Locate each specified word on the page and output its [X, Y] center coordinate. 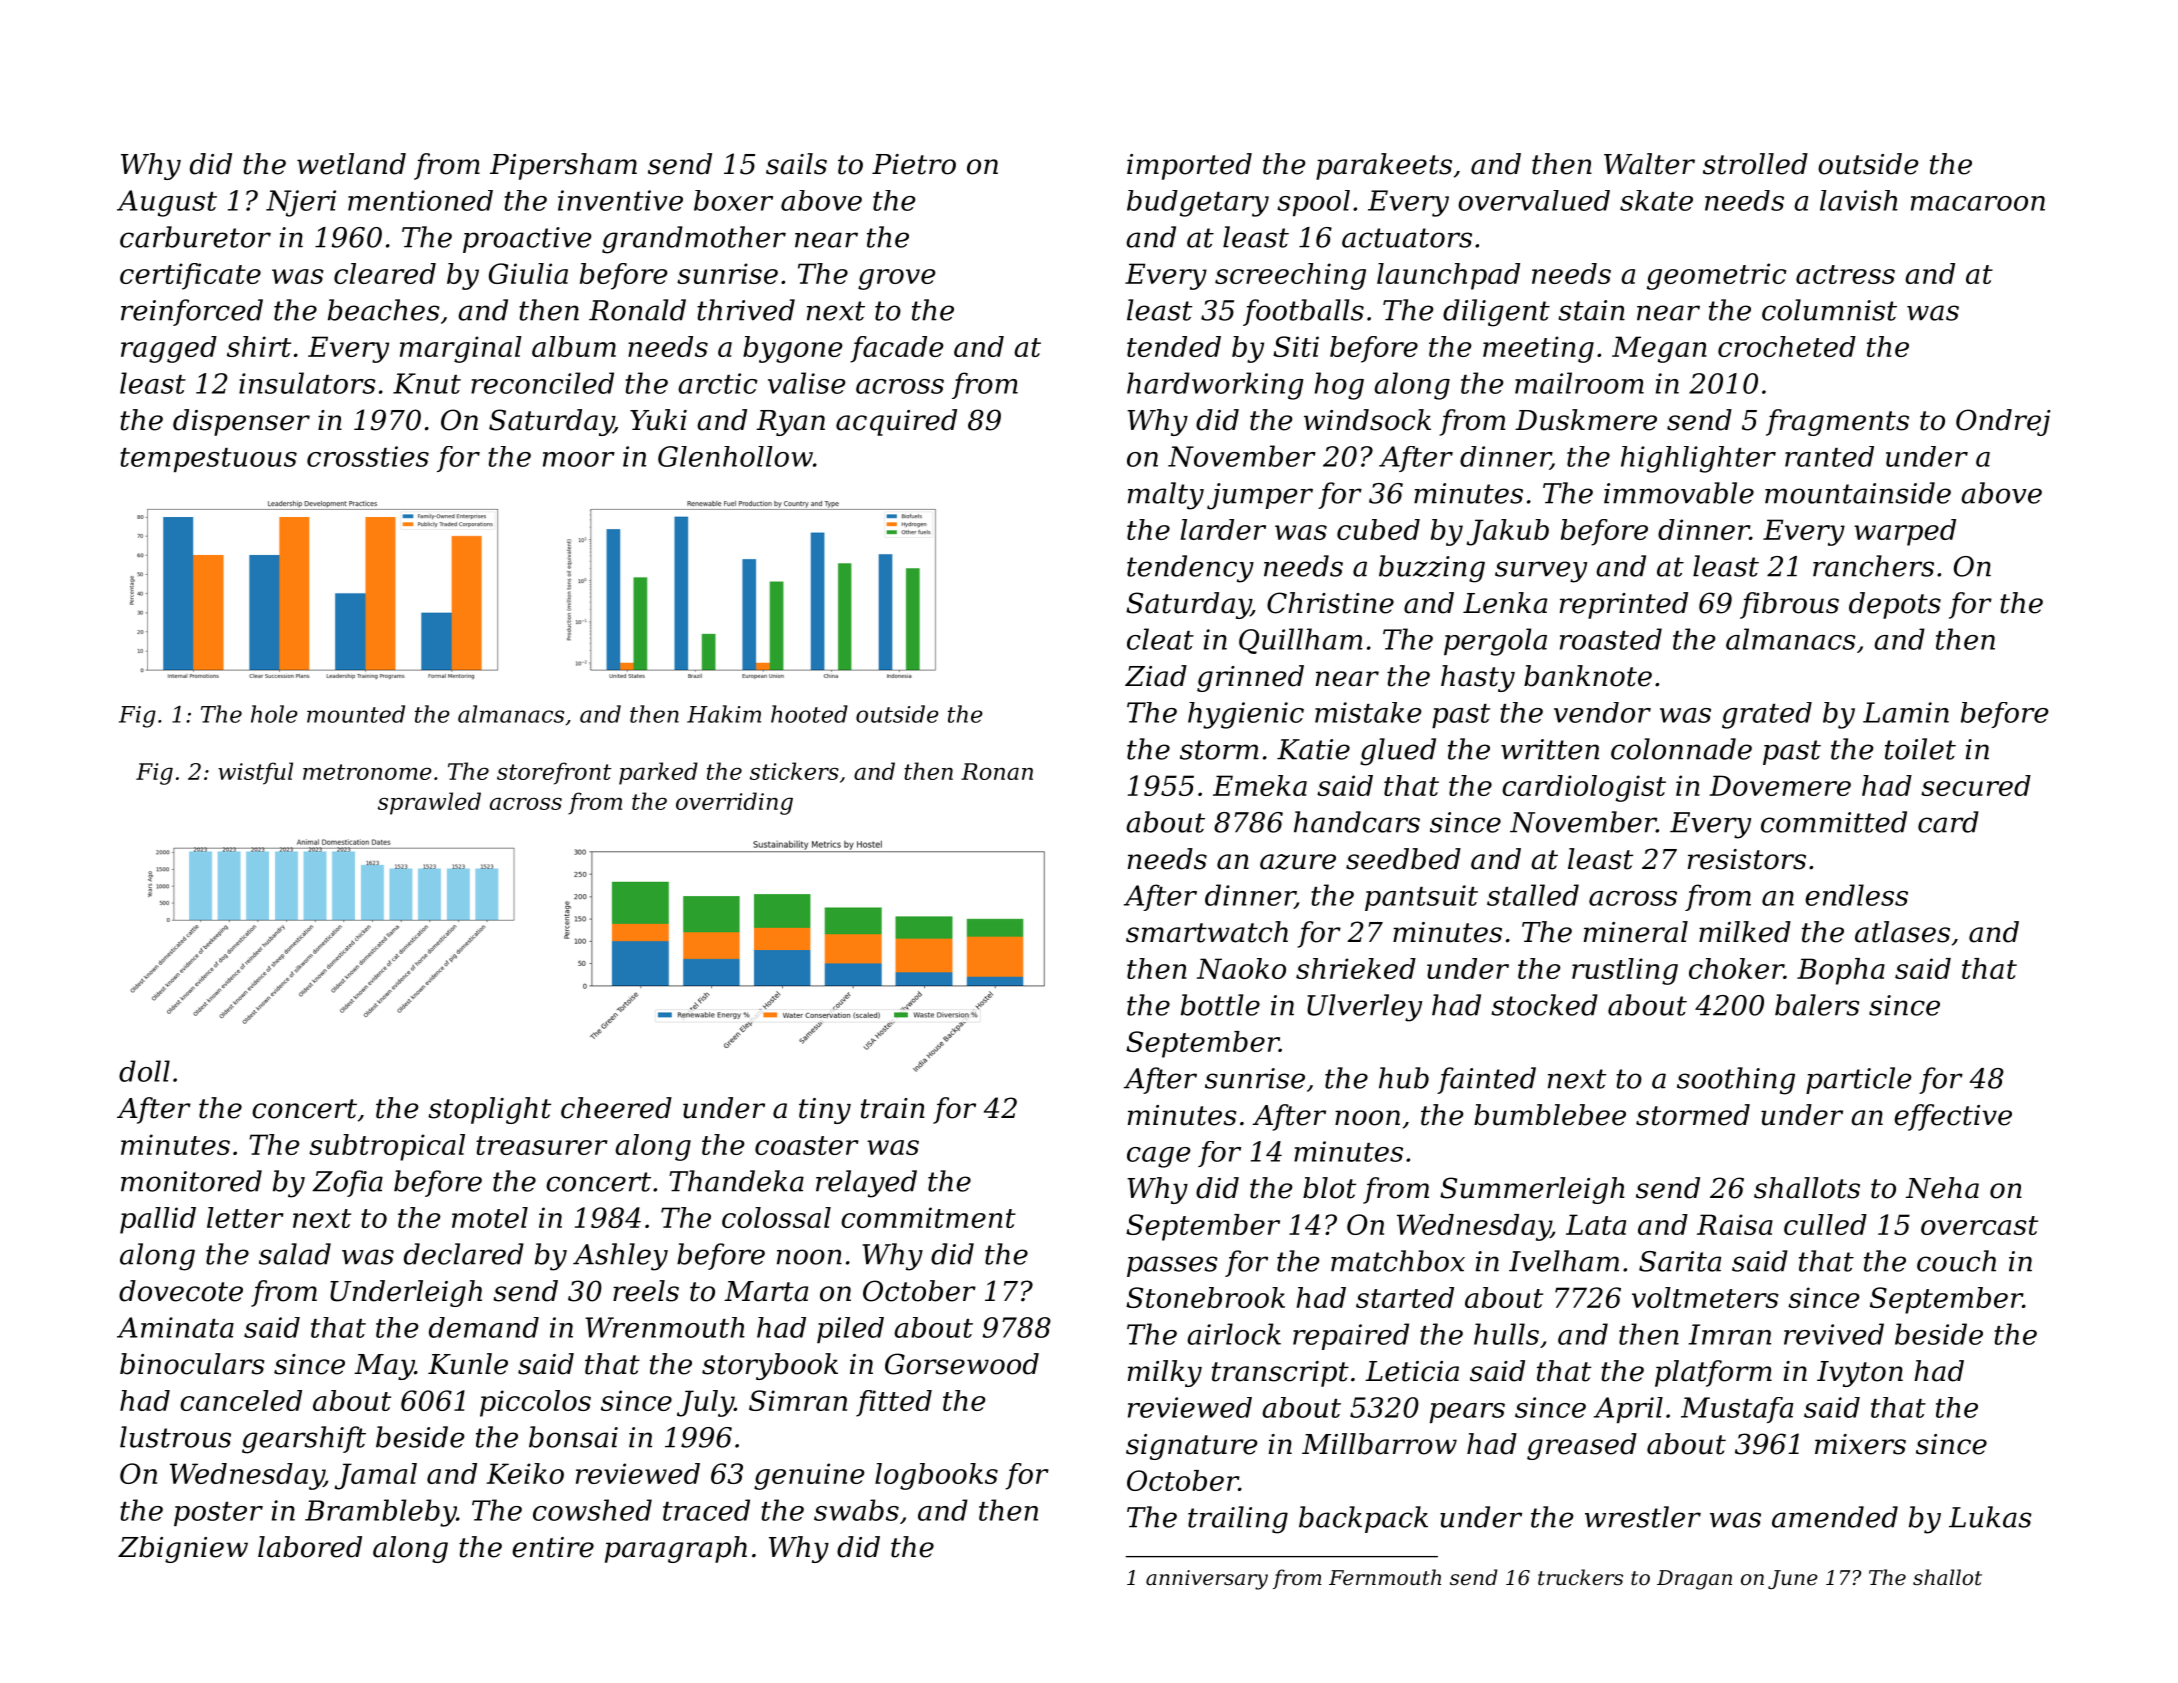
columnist [1829, 310]
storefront [554, 773]
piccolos [535, 1403]
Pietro [914, 164]
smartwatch [1207, 932]
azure [1298, 862]
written [1550, 749]
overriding [734, 803]
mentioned [420, 200]
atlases [1902, 932]
